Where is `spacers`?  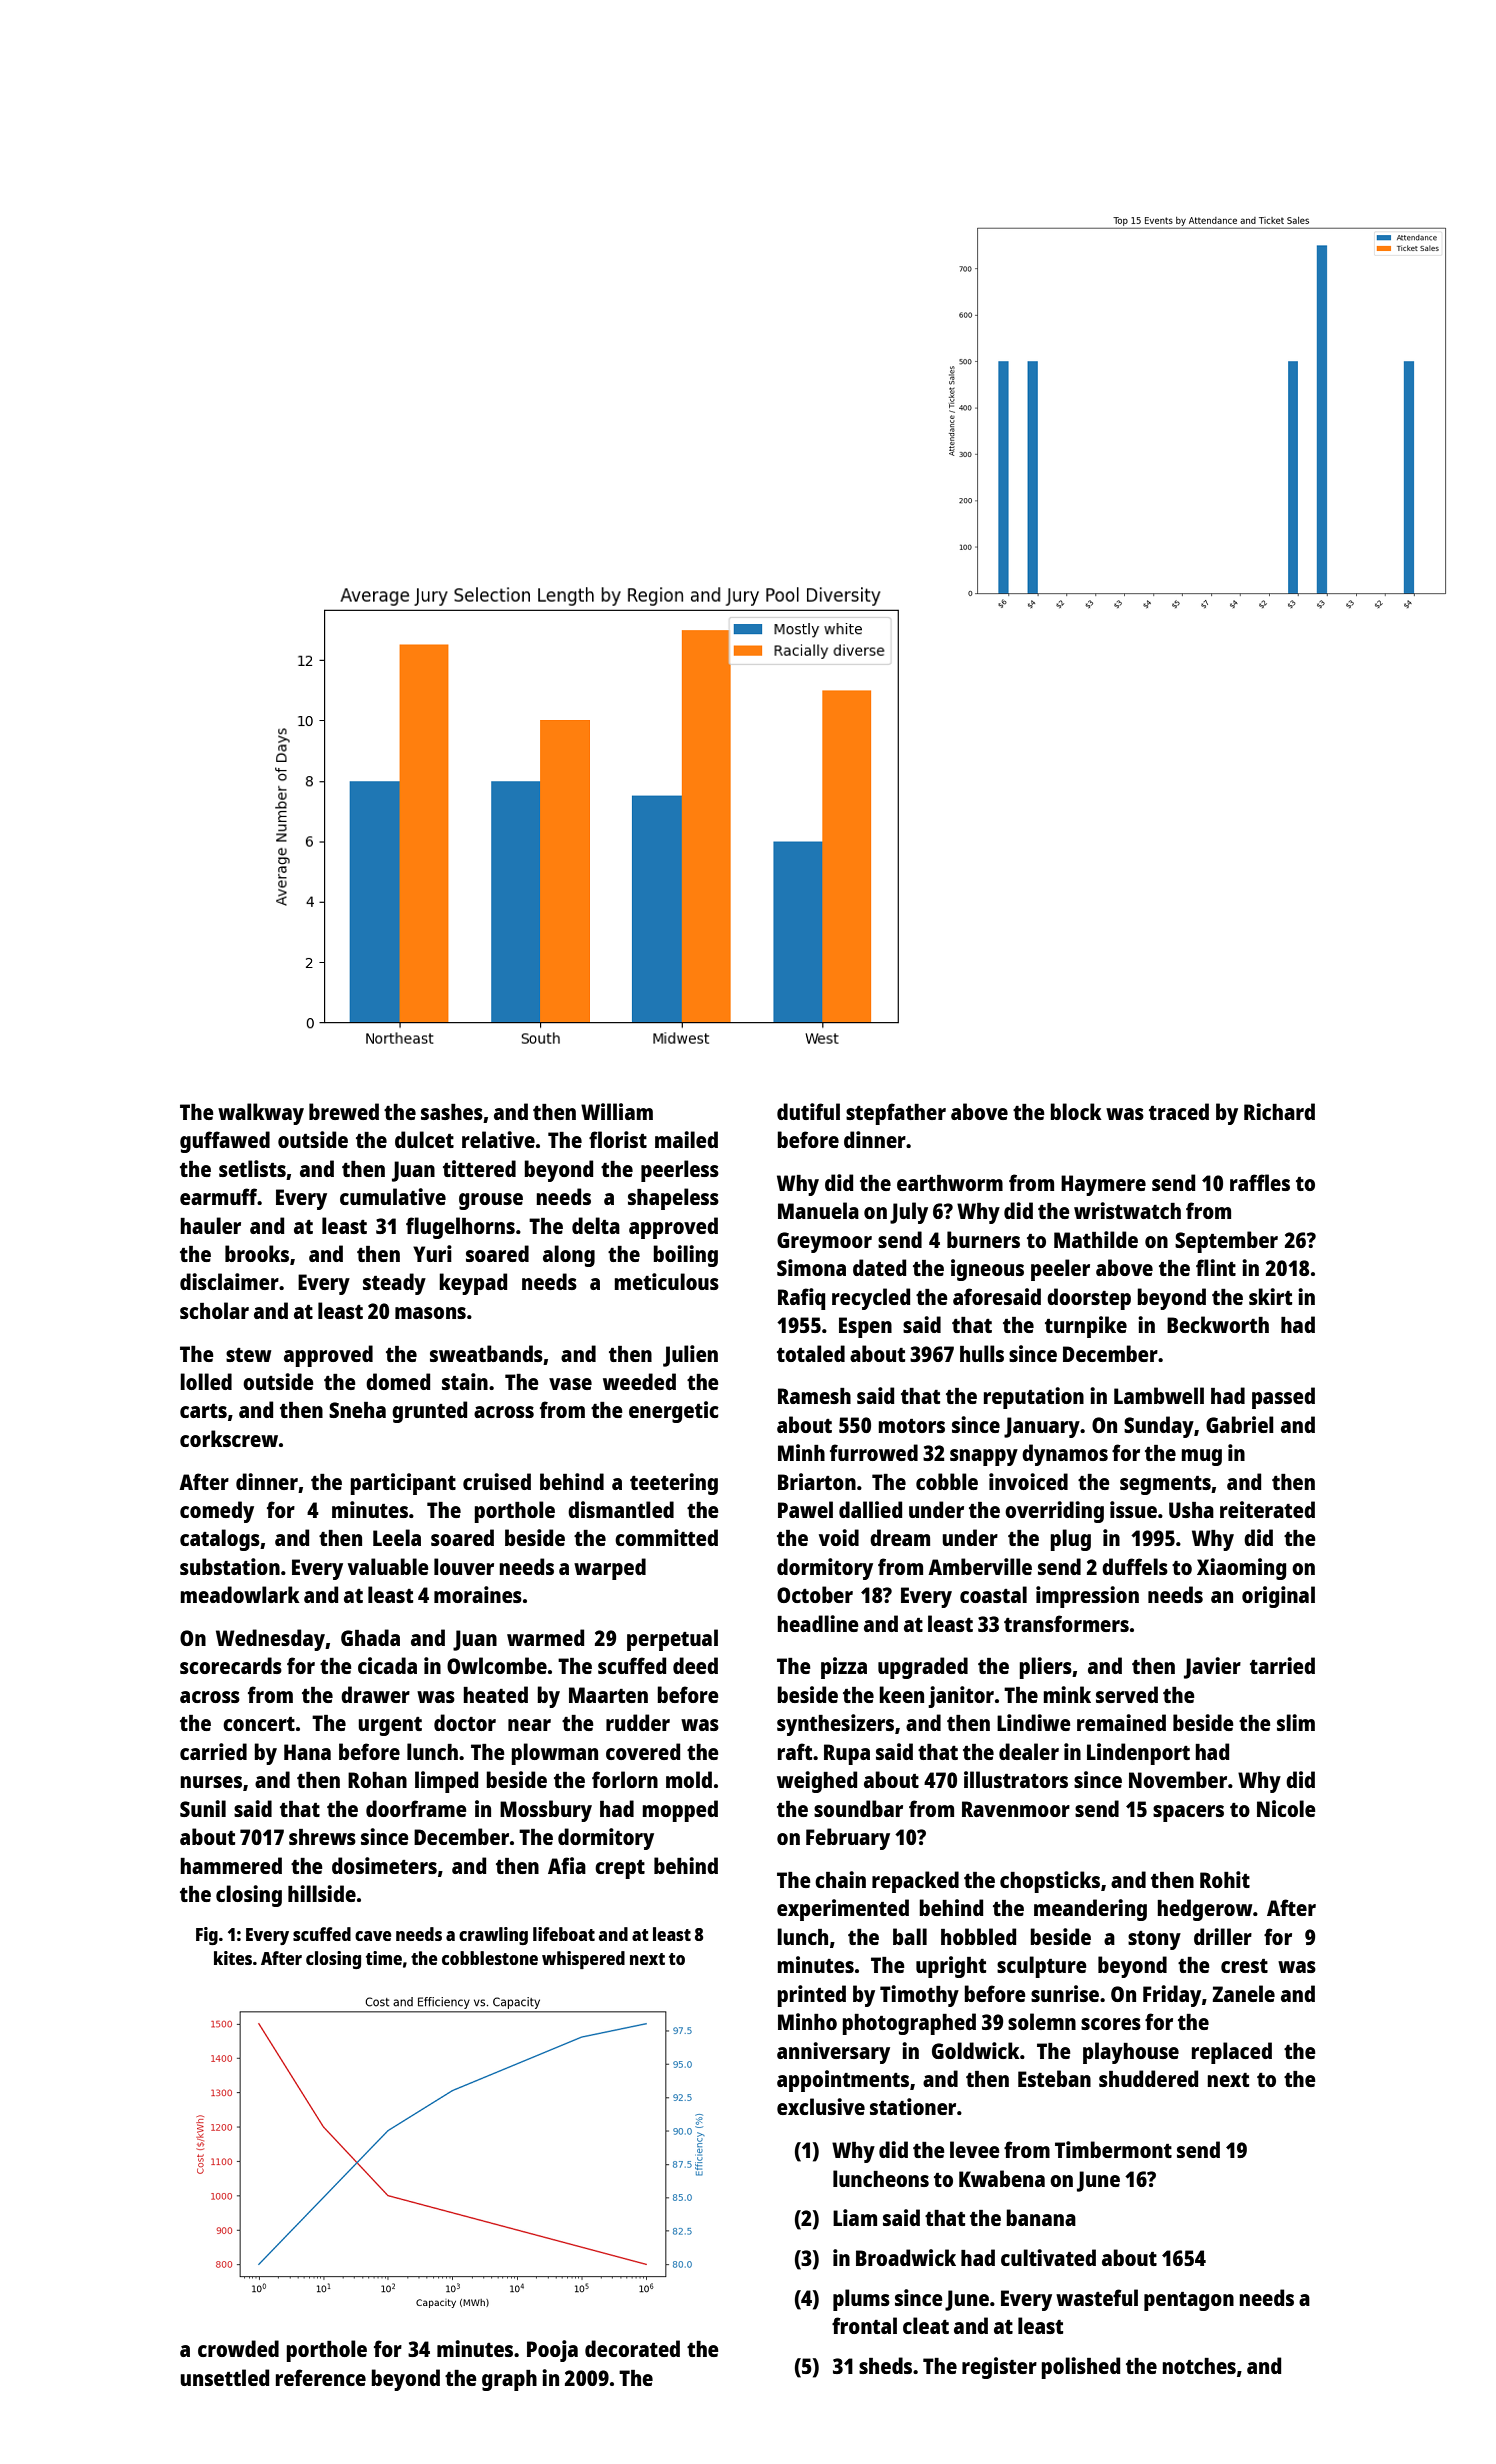 spacers is located at coordinates (1188, 1813).
